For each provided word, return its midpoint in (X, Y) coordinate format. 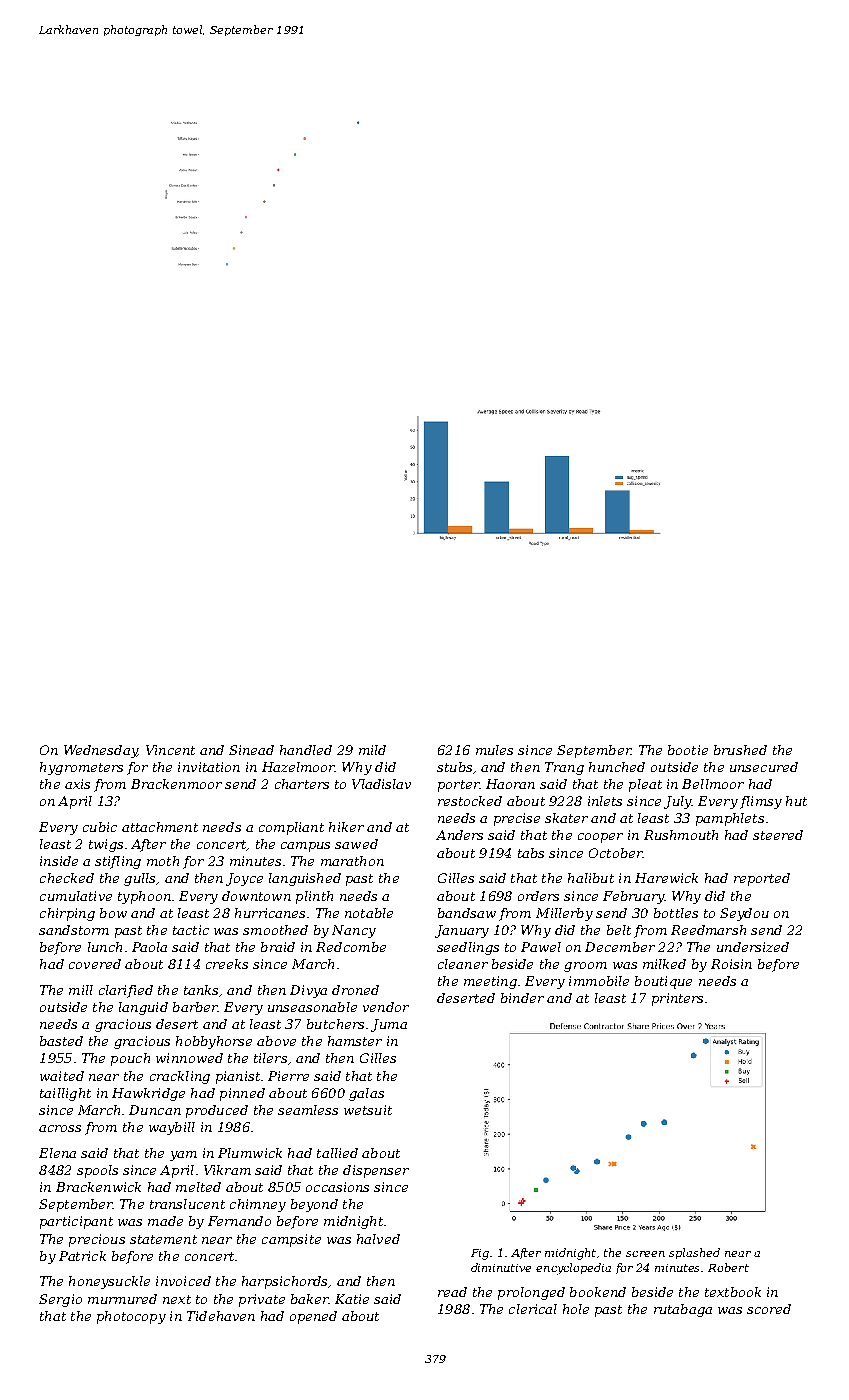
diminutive (501, 1267)
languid (143, 1008)
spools (97, 1171)
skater (566, 818)
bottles (676, 913)
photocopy (131, 1317)
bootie (688, 750)
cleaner (463, 964)
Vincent (170, 750)
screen (645, 1254)
